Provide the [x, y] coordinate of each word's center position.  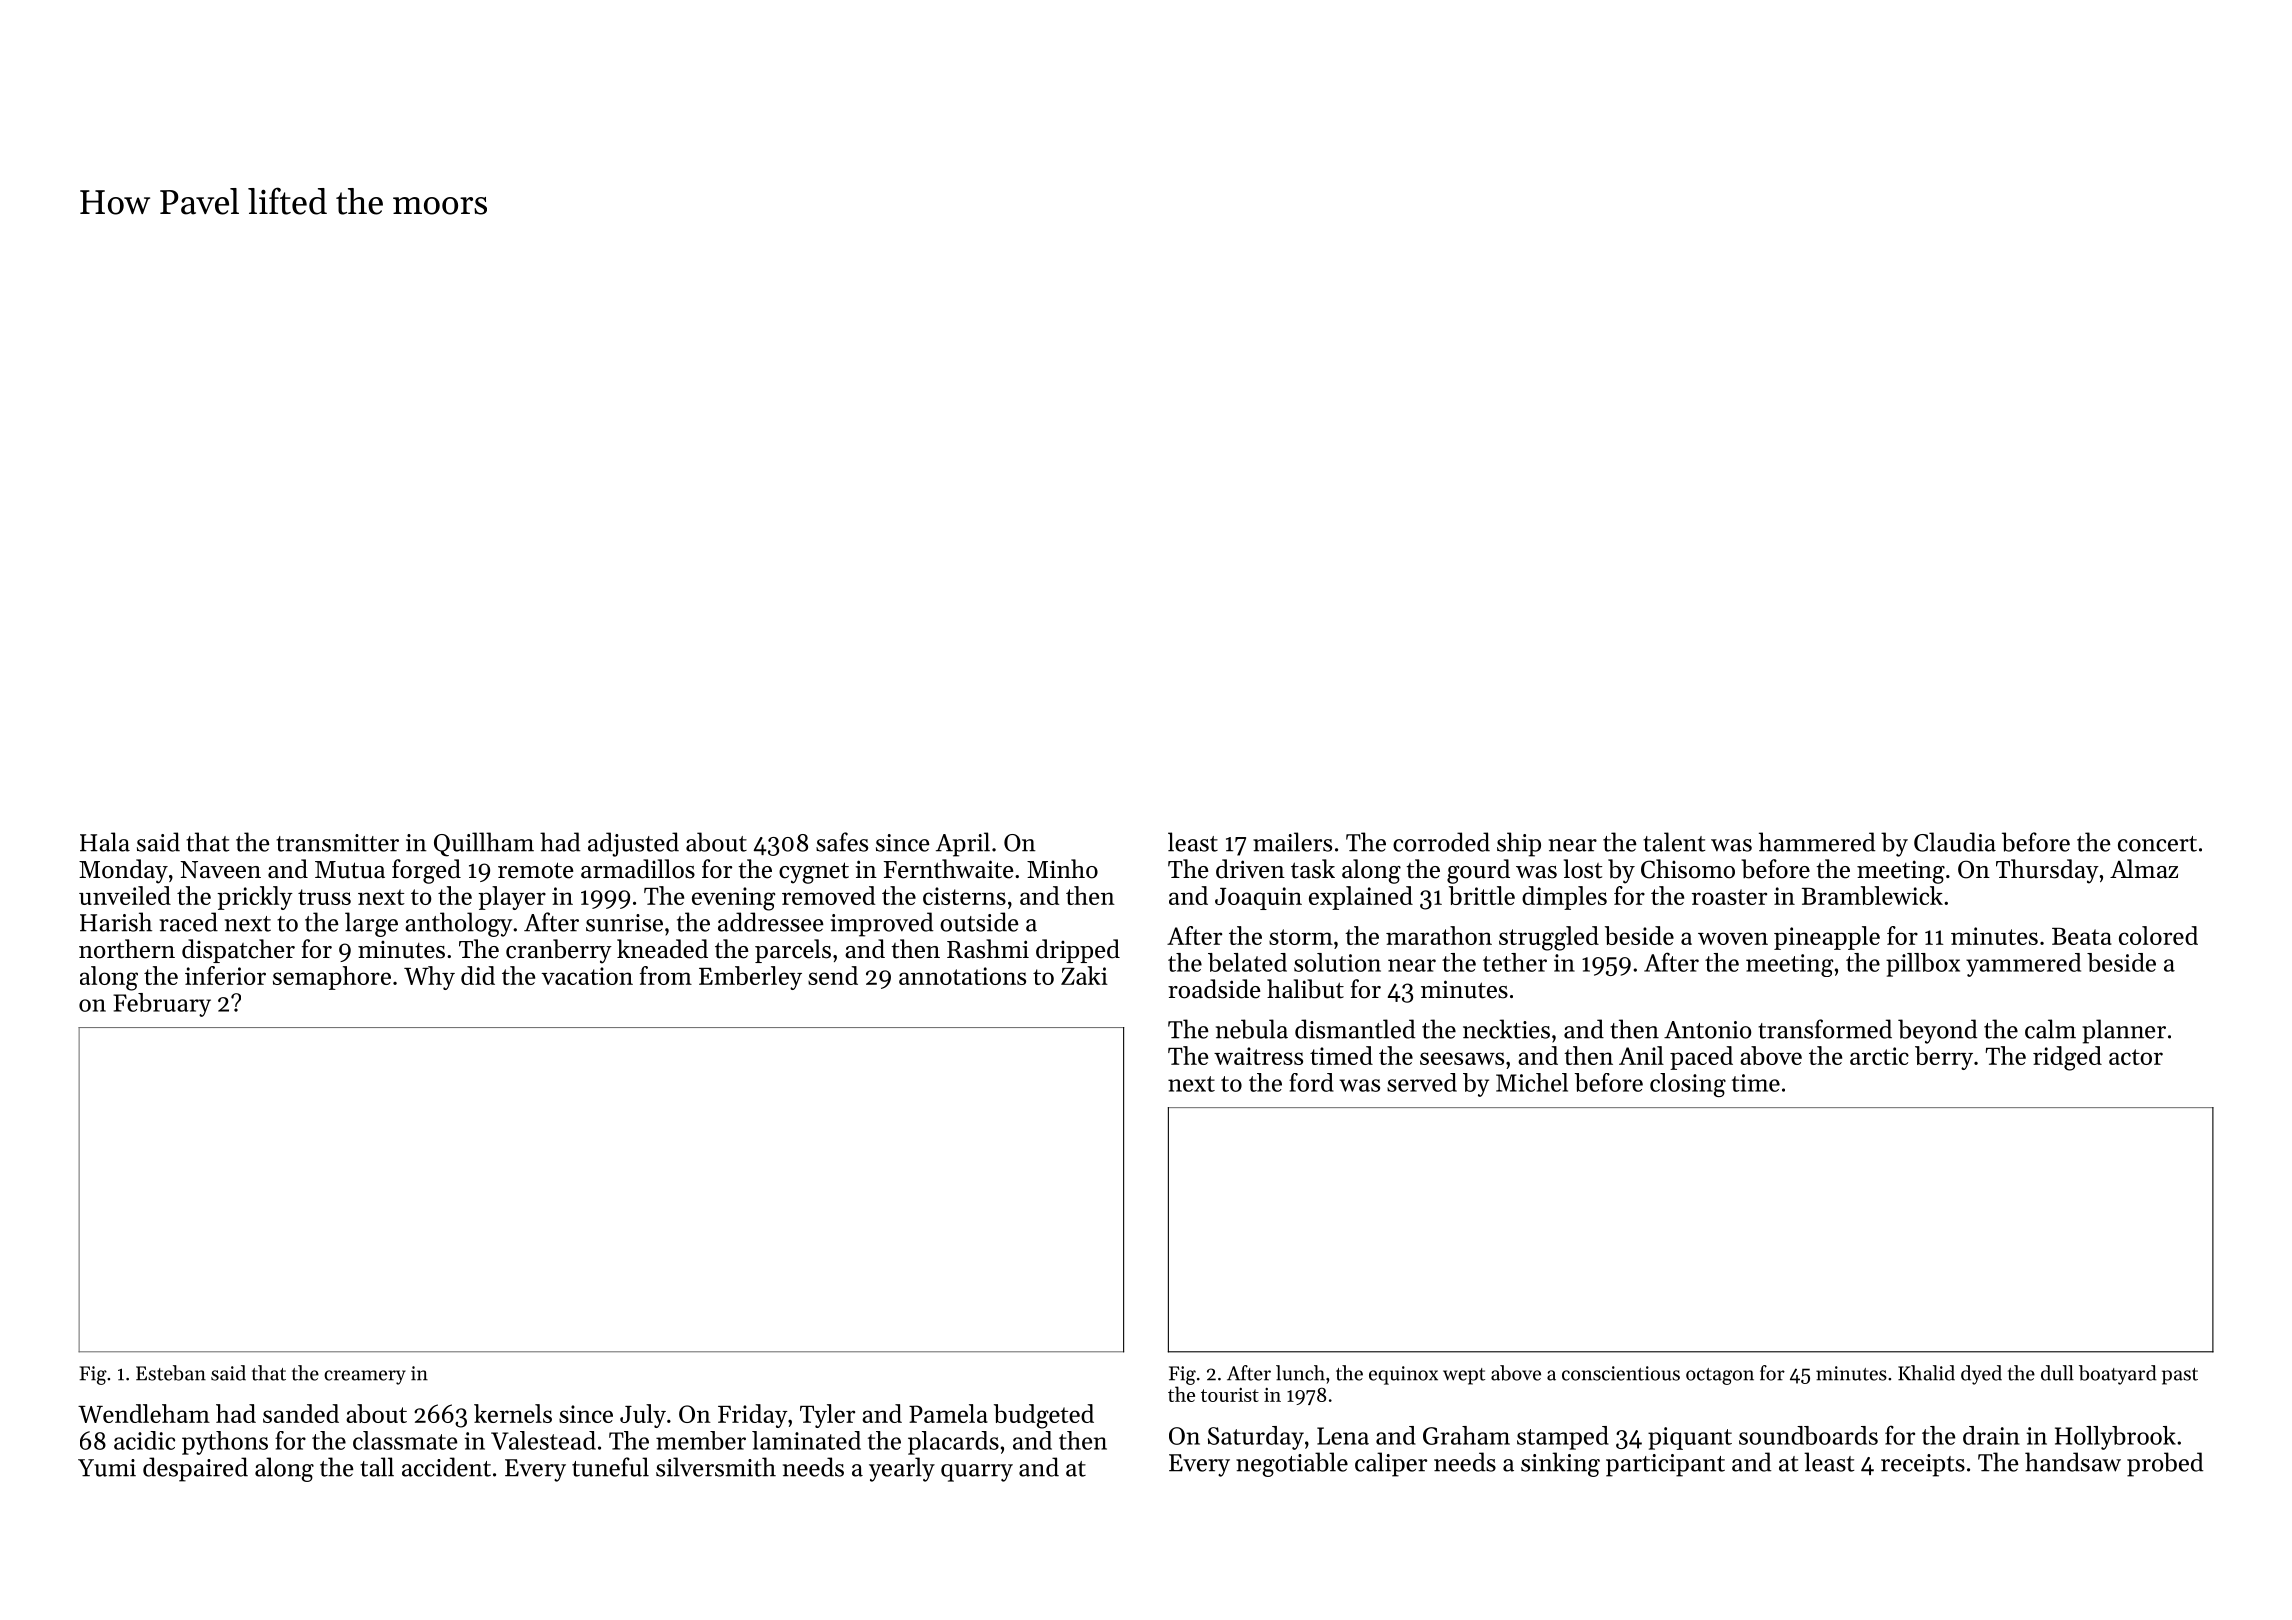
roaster [1729, 897]
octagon [1720, 1376]
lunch [1300, 1373]
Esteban [171, 1373]
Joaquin [1258, 898]
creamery [365, 1377]
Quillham [484, 844]
